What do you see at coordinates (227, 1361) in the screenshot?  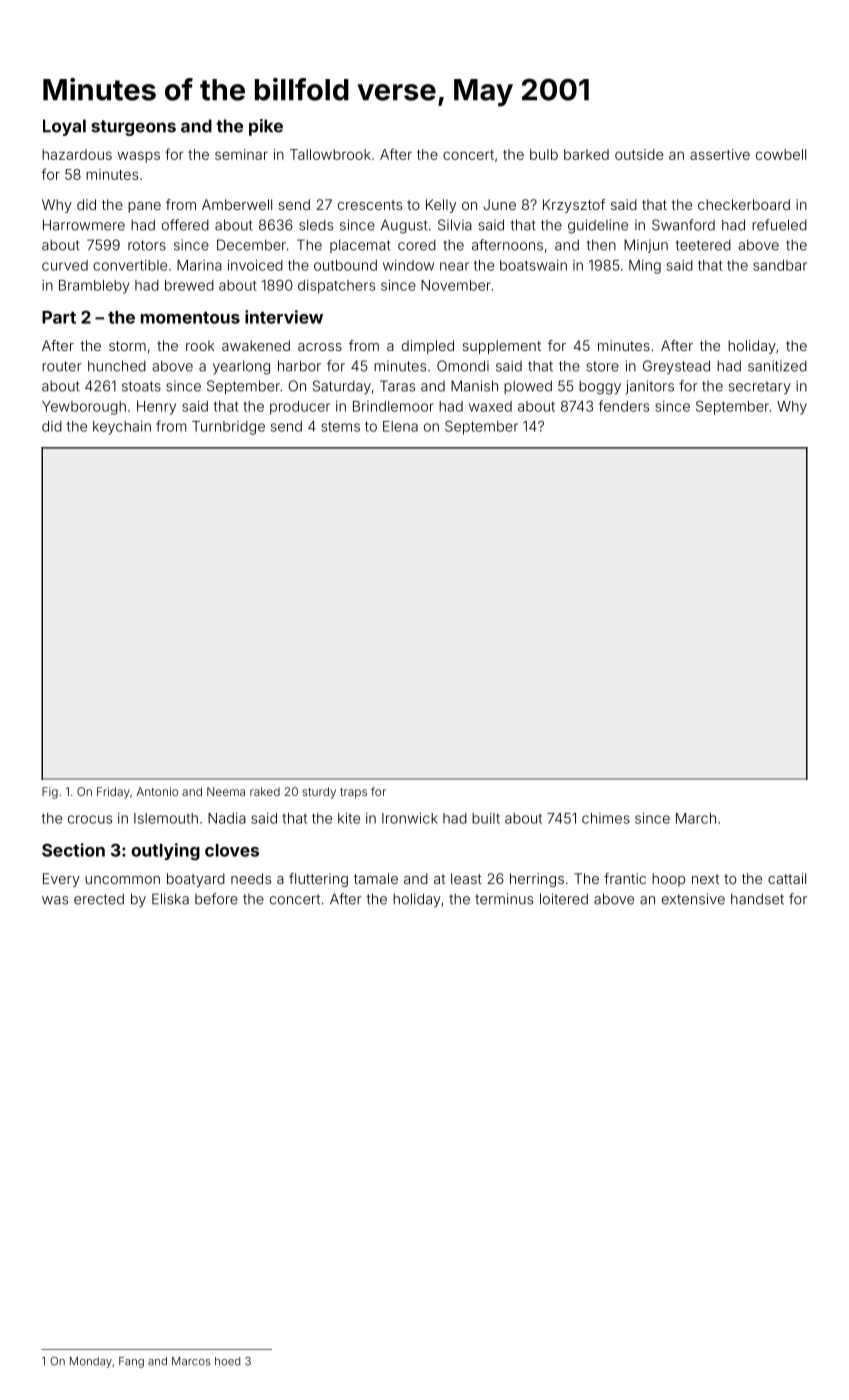 I see `hoed` at bounding box center [227, 1361].
